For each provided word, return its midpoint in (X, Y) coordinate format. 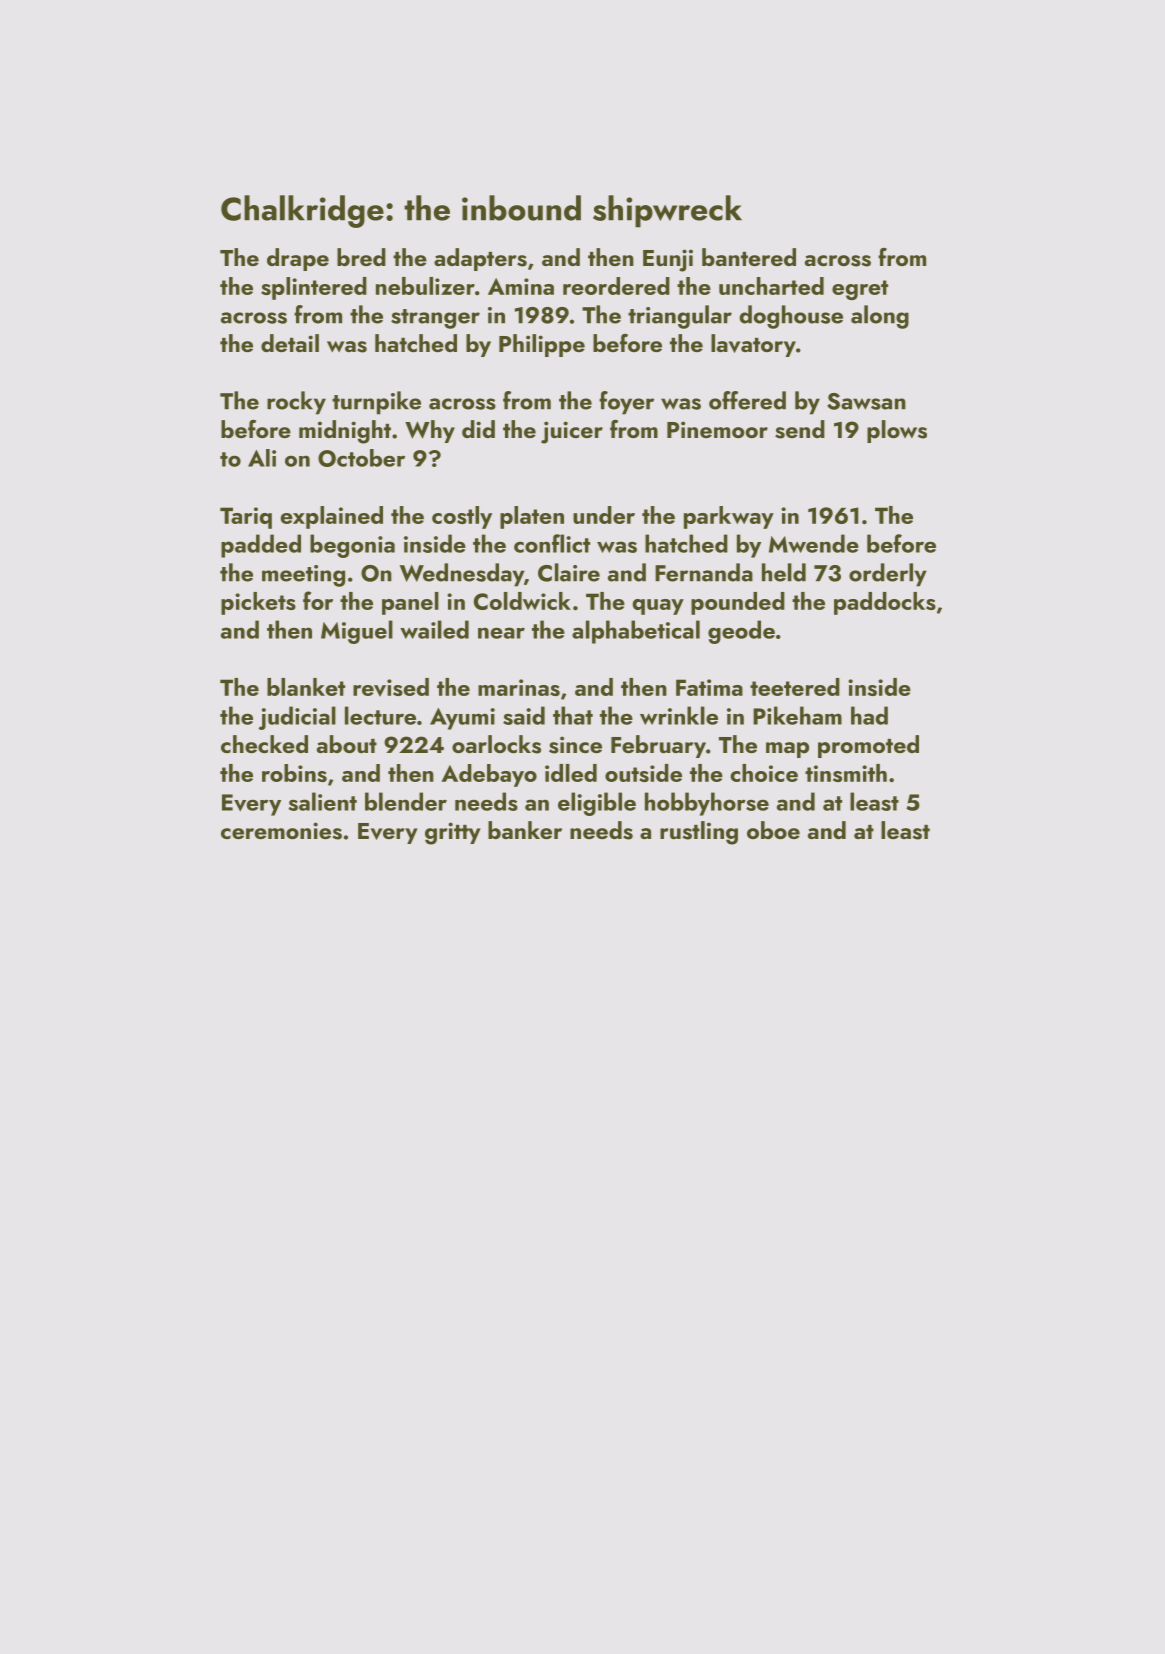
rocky (296, 403)
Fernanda (704, 572)
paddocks (885, 603)
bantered (749, 257)
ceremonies (281, 831)
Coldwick (522, 601)
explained (331, 517)
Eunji (668, 260)
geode (741, 632)
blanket (306, 687)
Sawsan (866, 401)
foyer (626, 403)
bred (361, 257)
